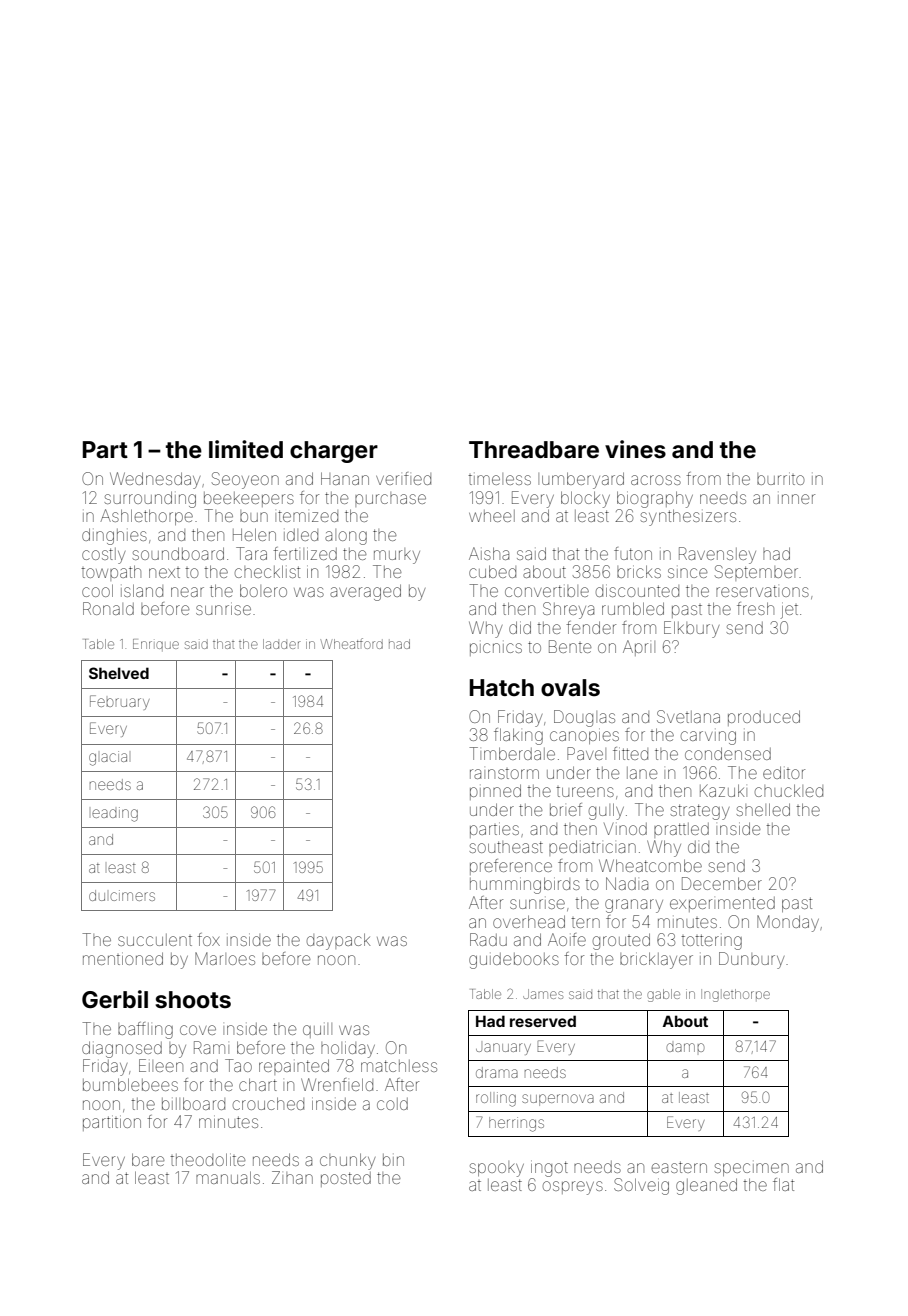 Image resolution: width=908 pixels, height=1316 pixels. I want to click on Wheatcombe, so click(650, 865).
